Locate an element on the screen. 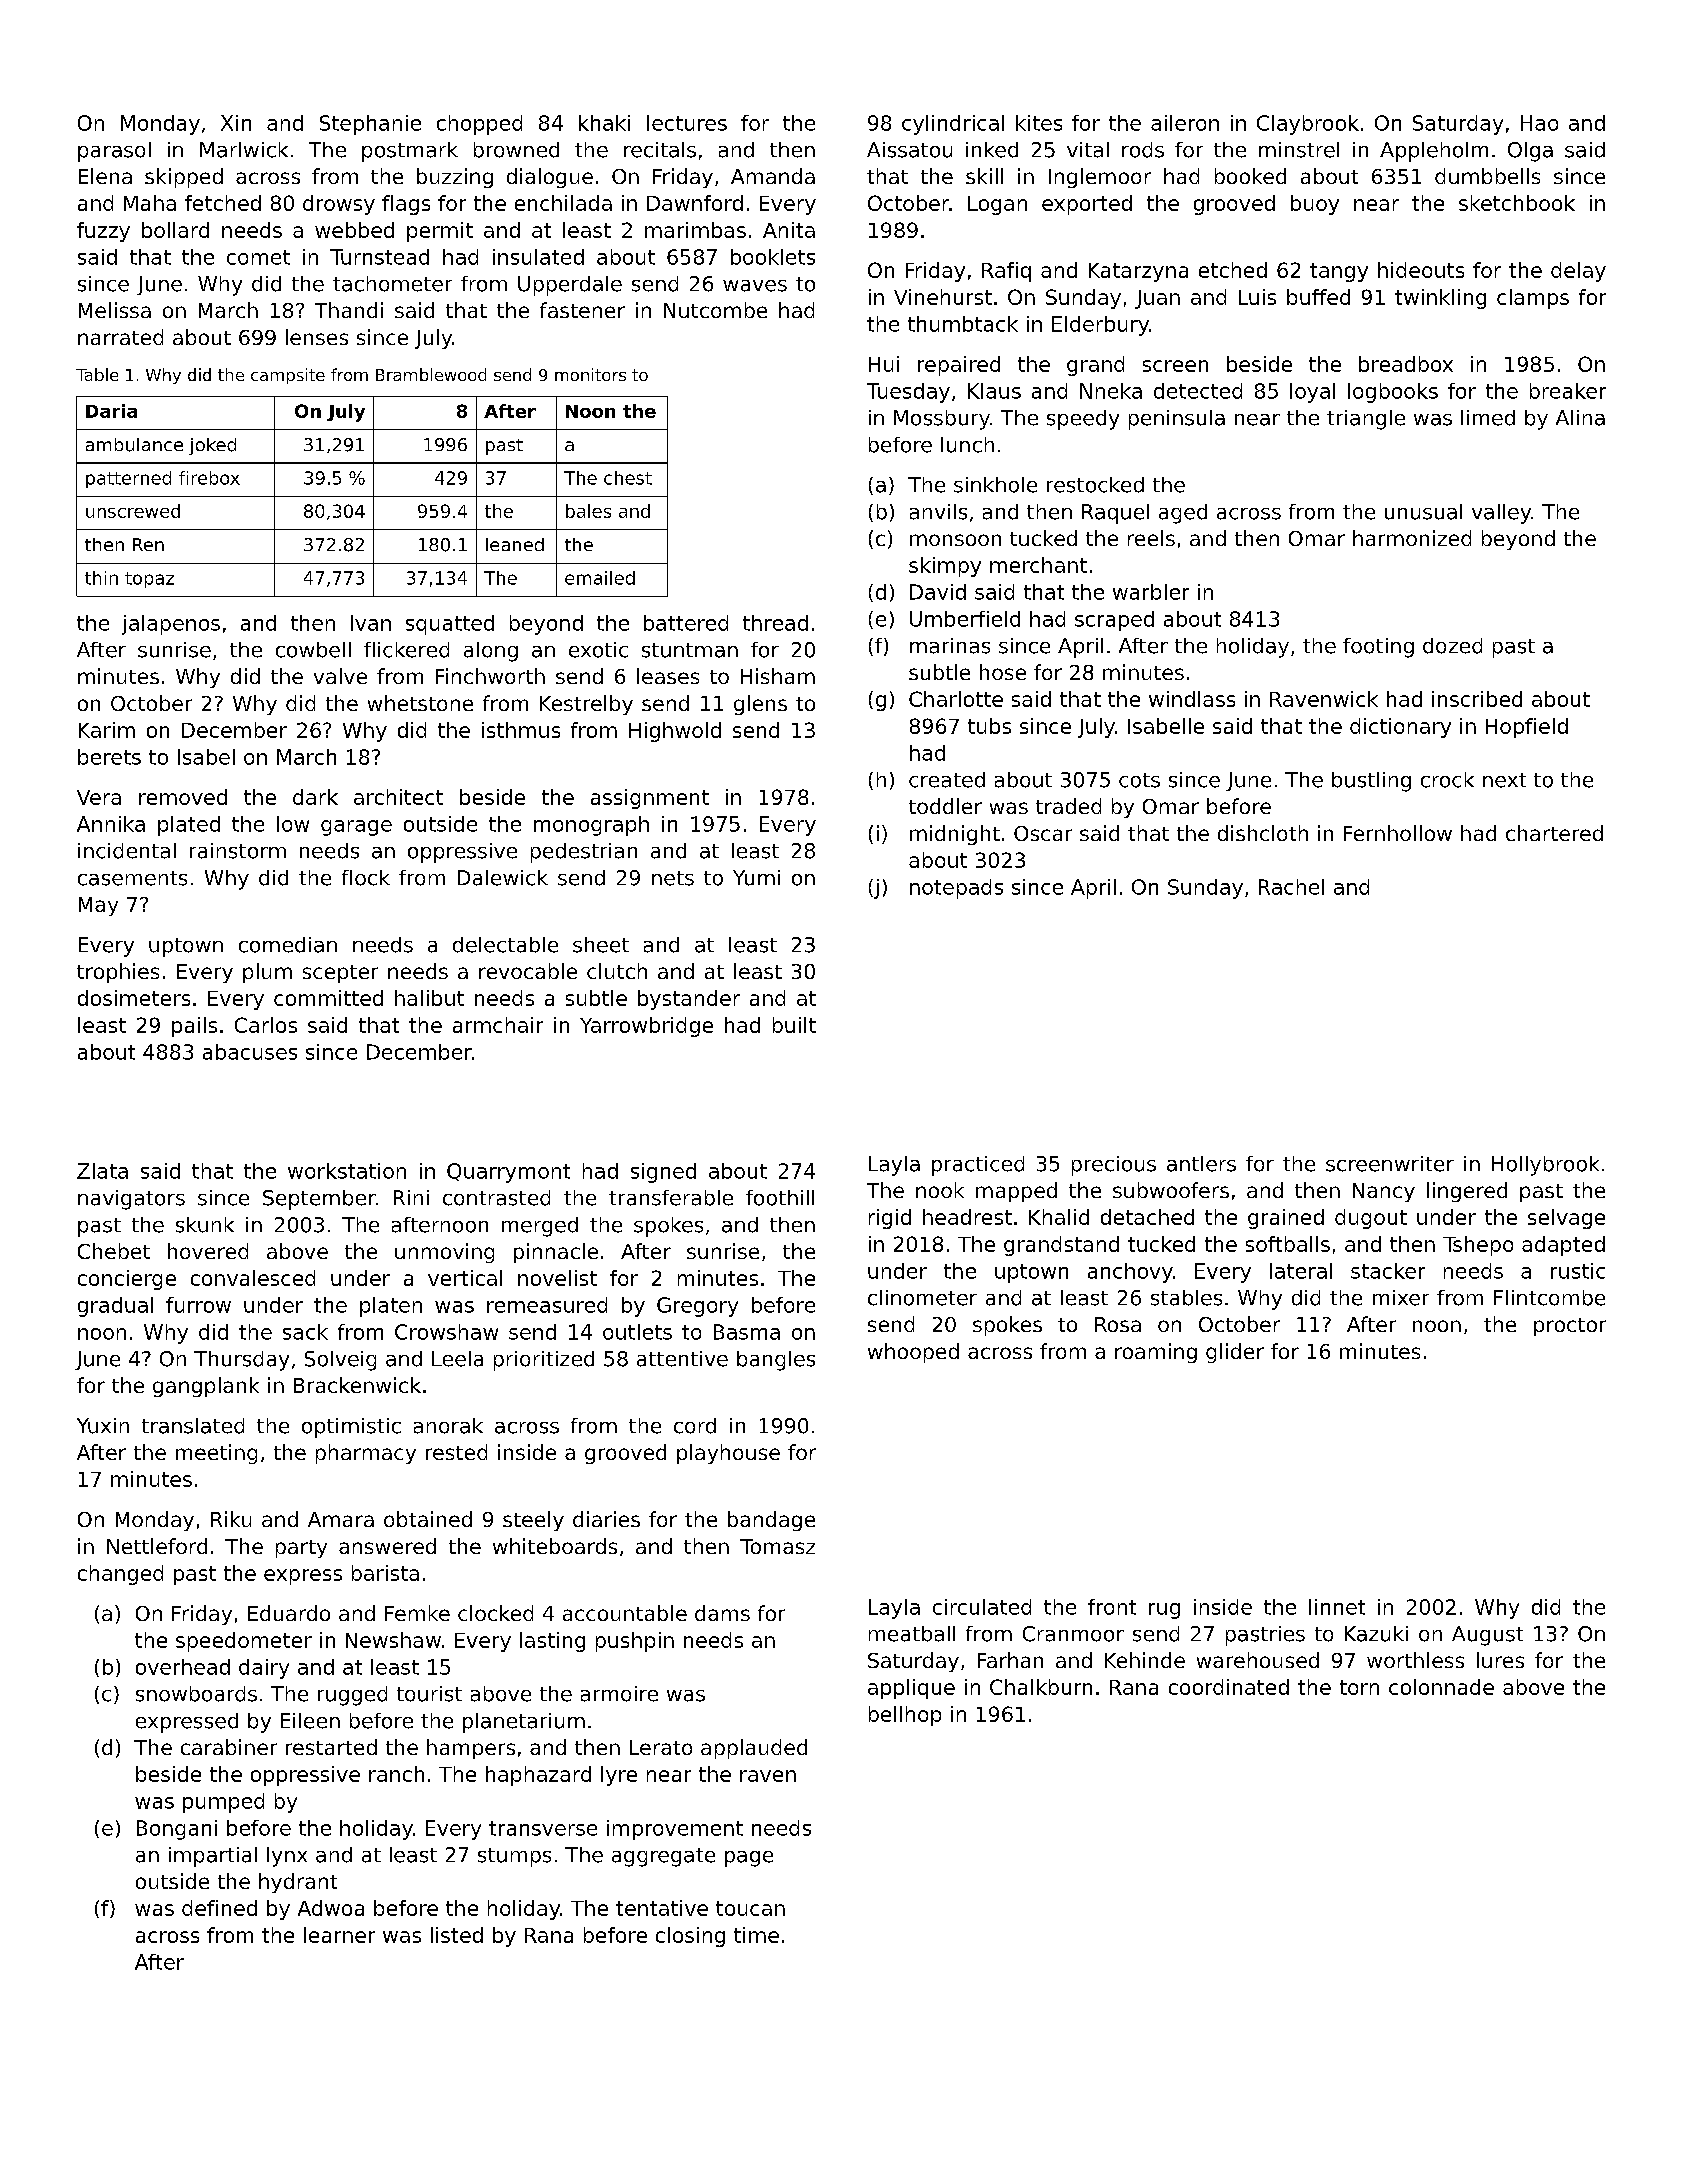  Hopfield is located at coordinates (1527, 728).
